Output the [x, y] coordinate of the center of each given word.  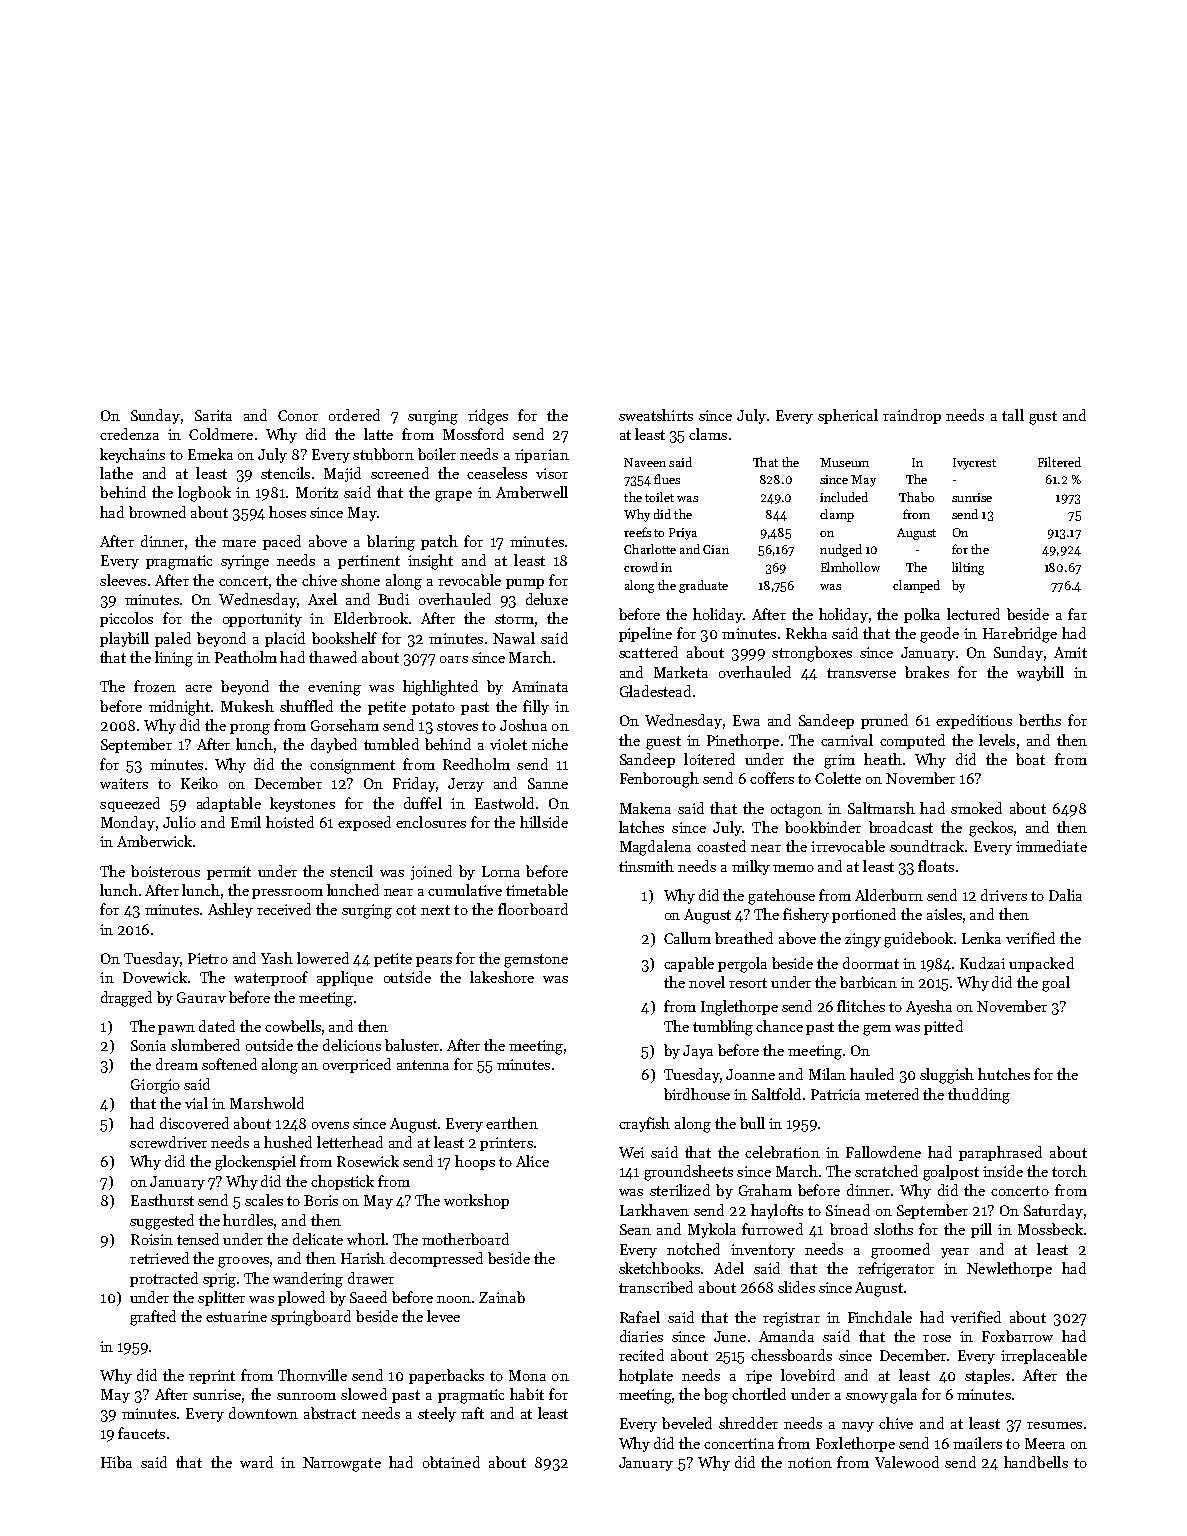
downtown [263, 1413]
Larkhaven [654, 1210]
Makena [645, 808]
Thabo [916, 497]
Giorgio [155, 1086]
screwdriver [168, 1142]
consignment [352, 766]
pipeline [645, 634]
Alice [532, 1161]
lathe [116, 473]
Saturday [1053, 1211]
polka [922, 615]
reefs [637, 532]
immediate [1051, 846]
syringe [245, 562]
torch [1069, 1171]
